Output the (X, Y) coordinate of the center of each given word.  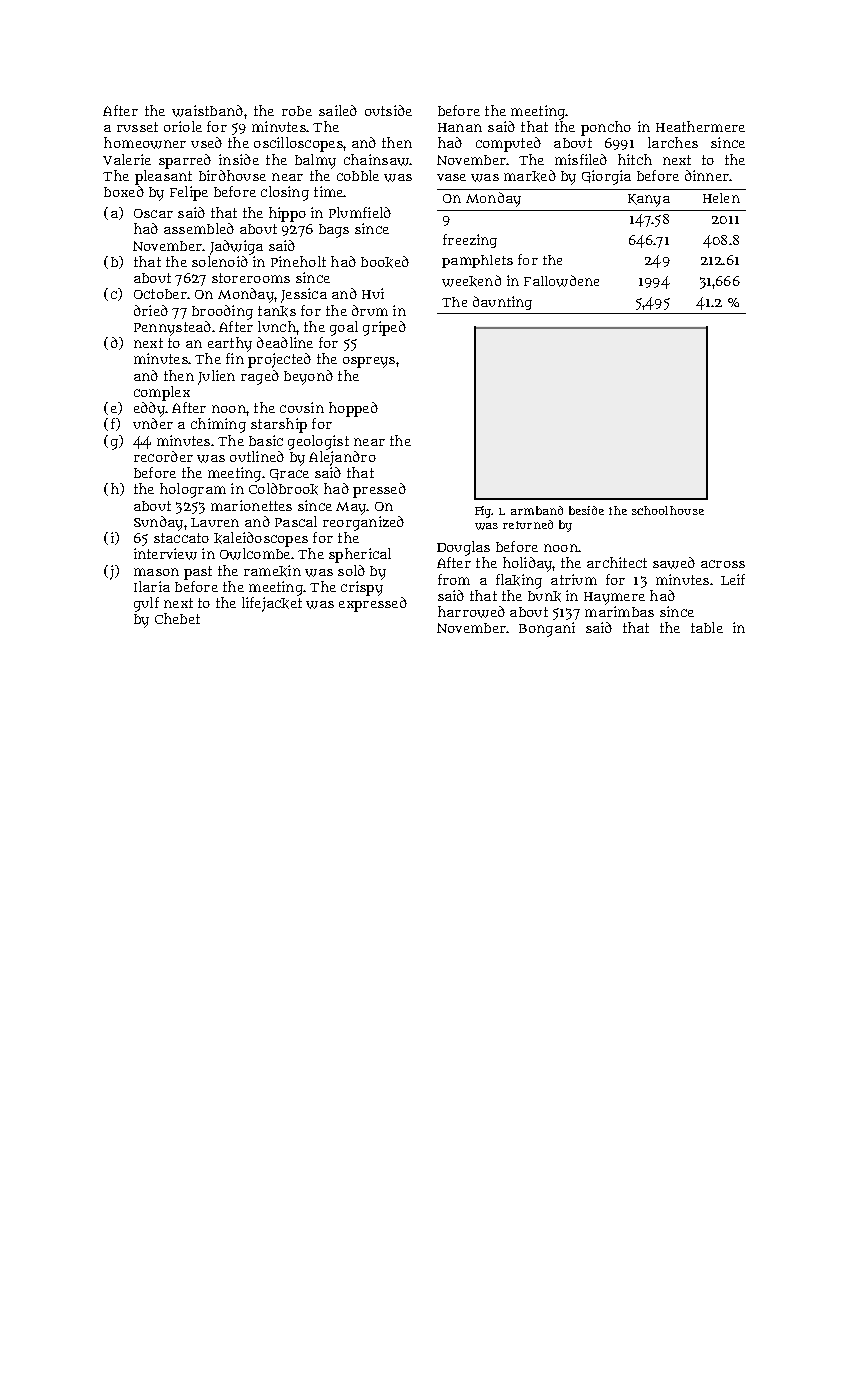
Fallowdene (561, 281)
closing (285, 193)
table (707, 627)
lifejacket (272, 604)
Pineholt (298, 261)
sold (351, 570)
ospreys (369, 362)
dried (151, 310)
